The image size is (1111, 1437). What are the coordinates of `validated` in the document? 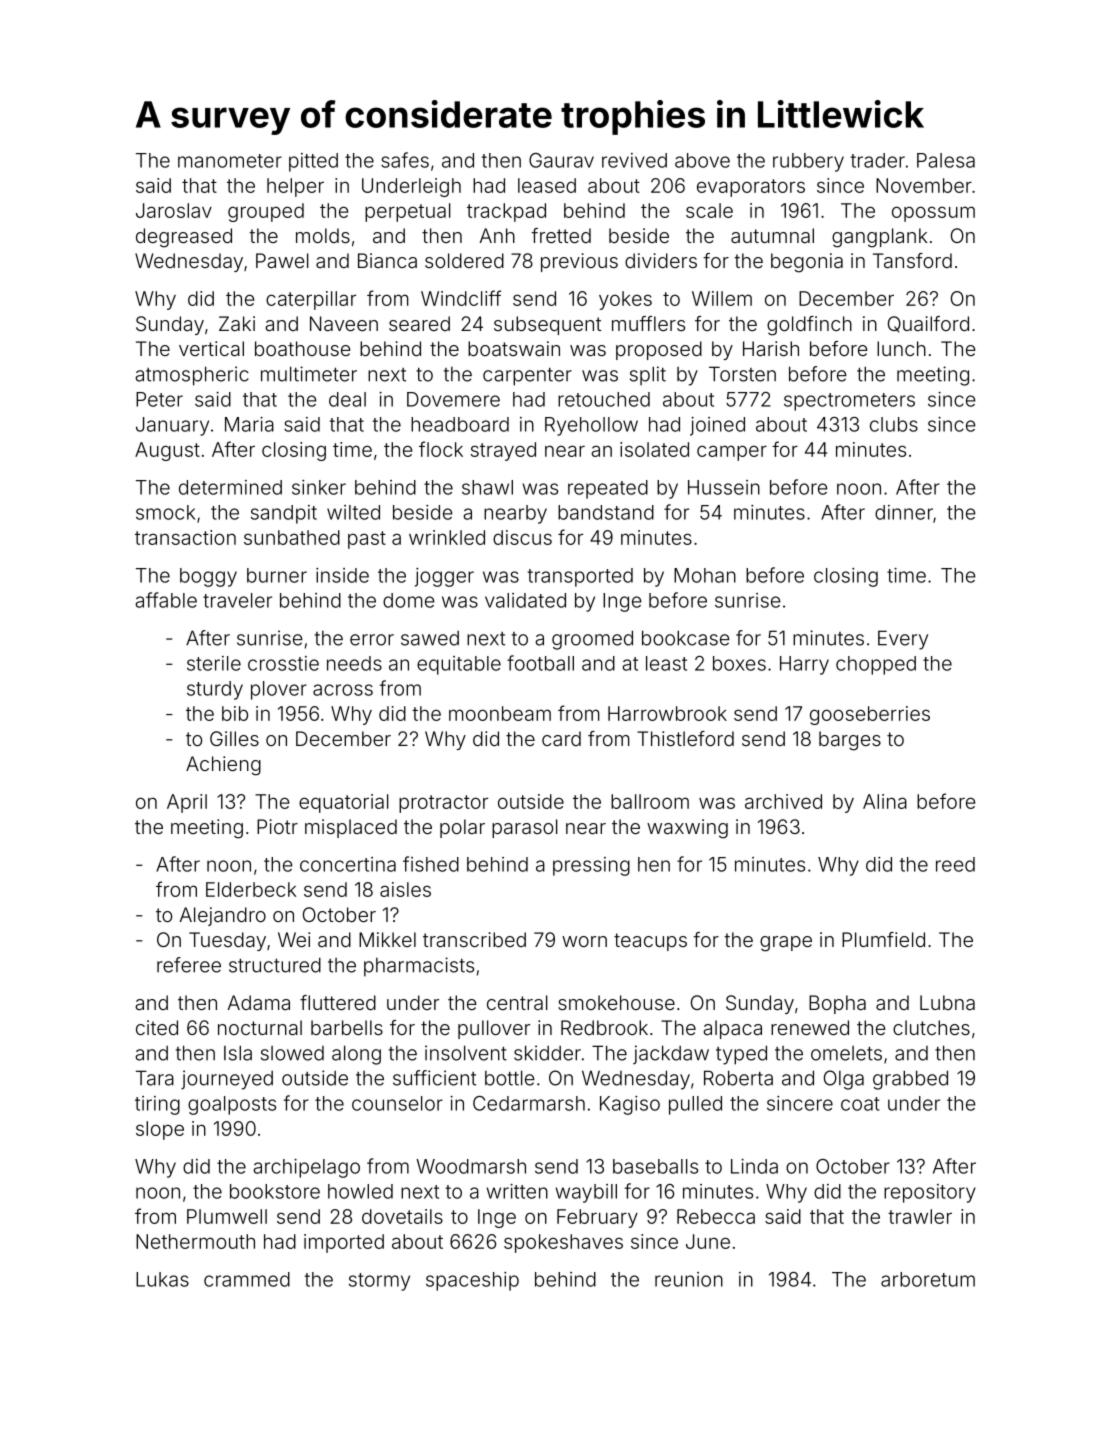 It's located at (525, 600).
